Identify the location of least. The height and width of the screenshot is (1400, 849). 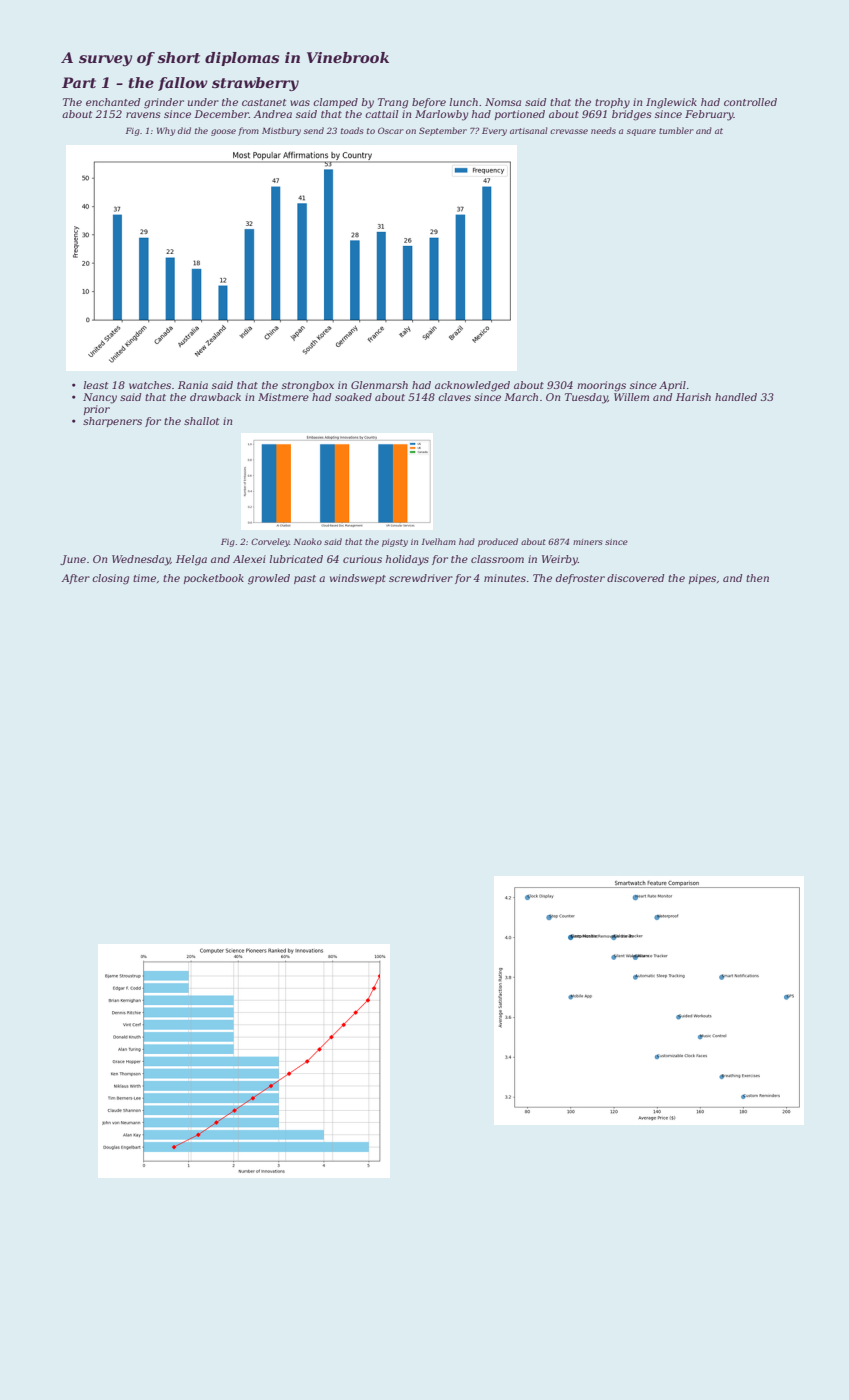
(96, 385).
